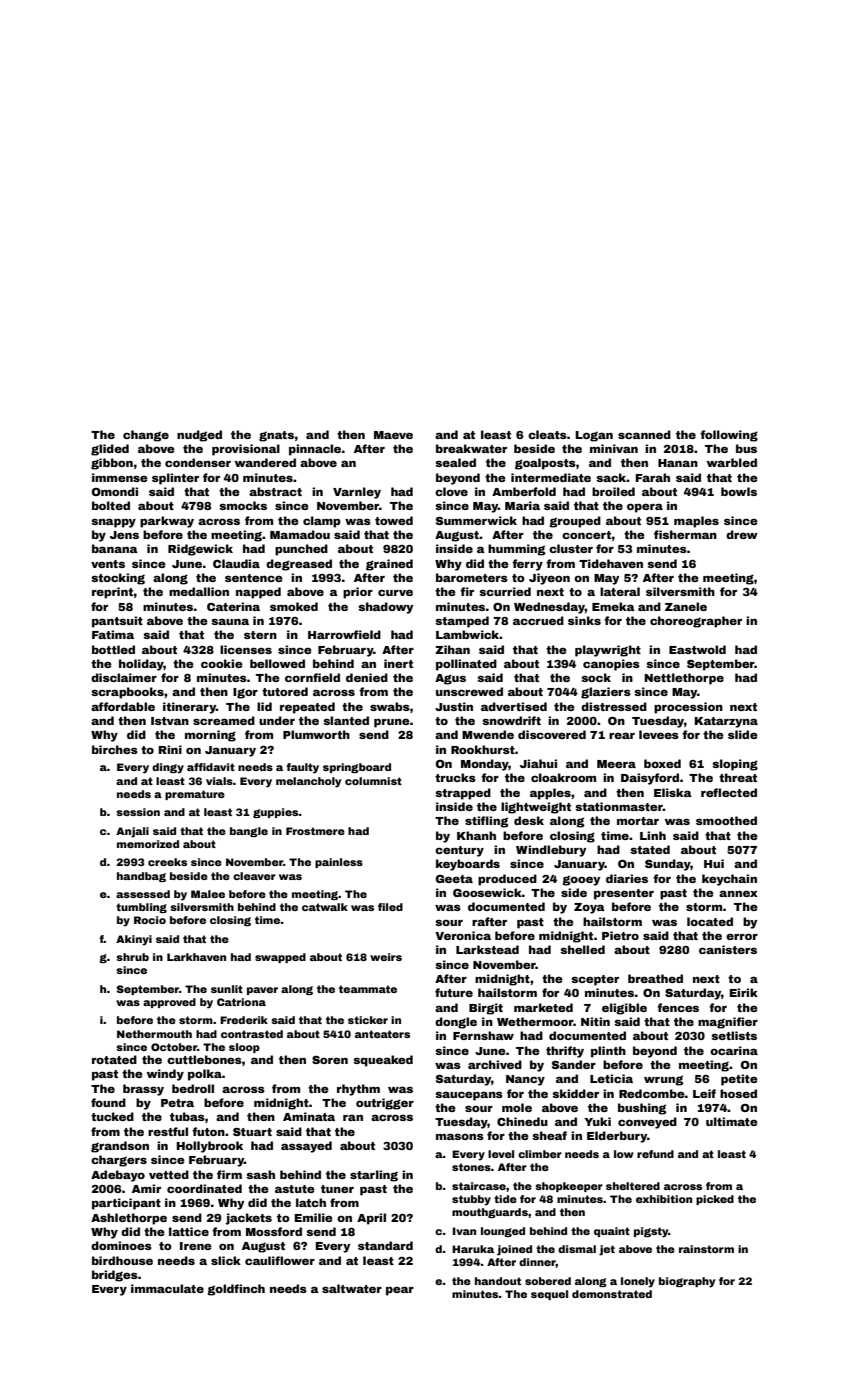 The width and height of the image is (849, 1400). I want to click on Elderbury, so click(617, 1137).
